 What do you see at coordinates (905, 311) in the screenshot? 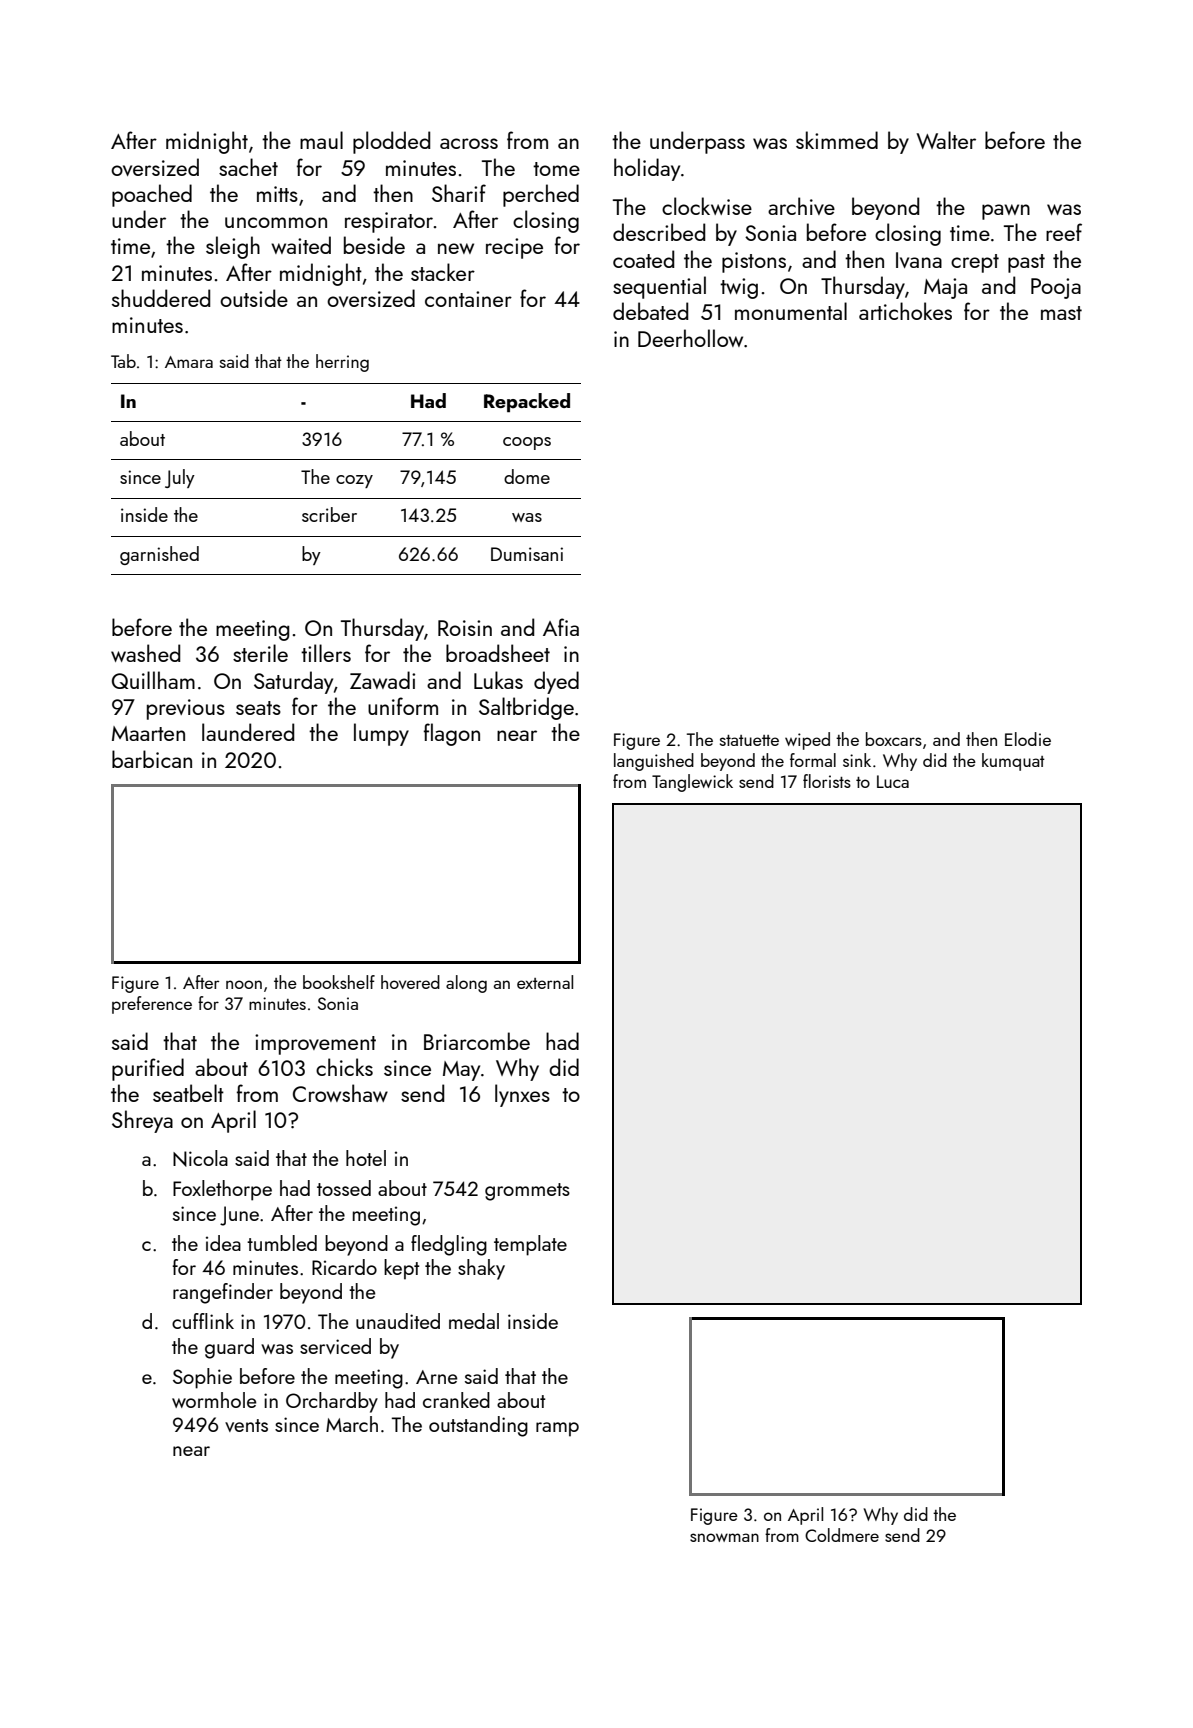
I see `artichokes` at bounding box center [905, 311].
